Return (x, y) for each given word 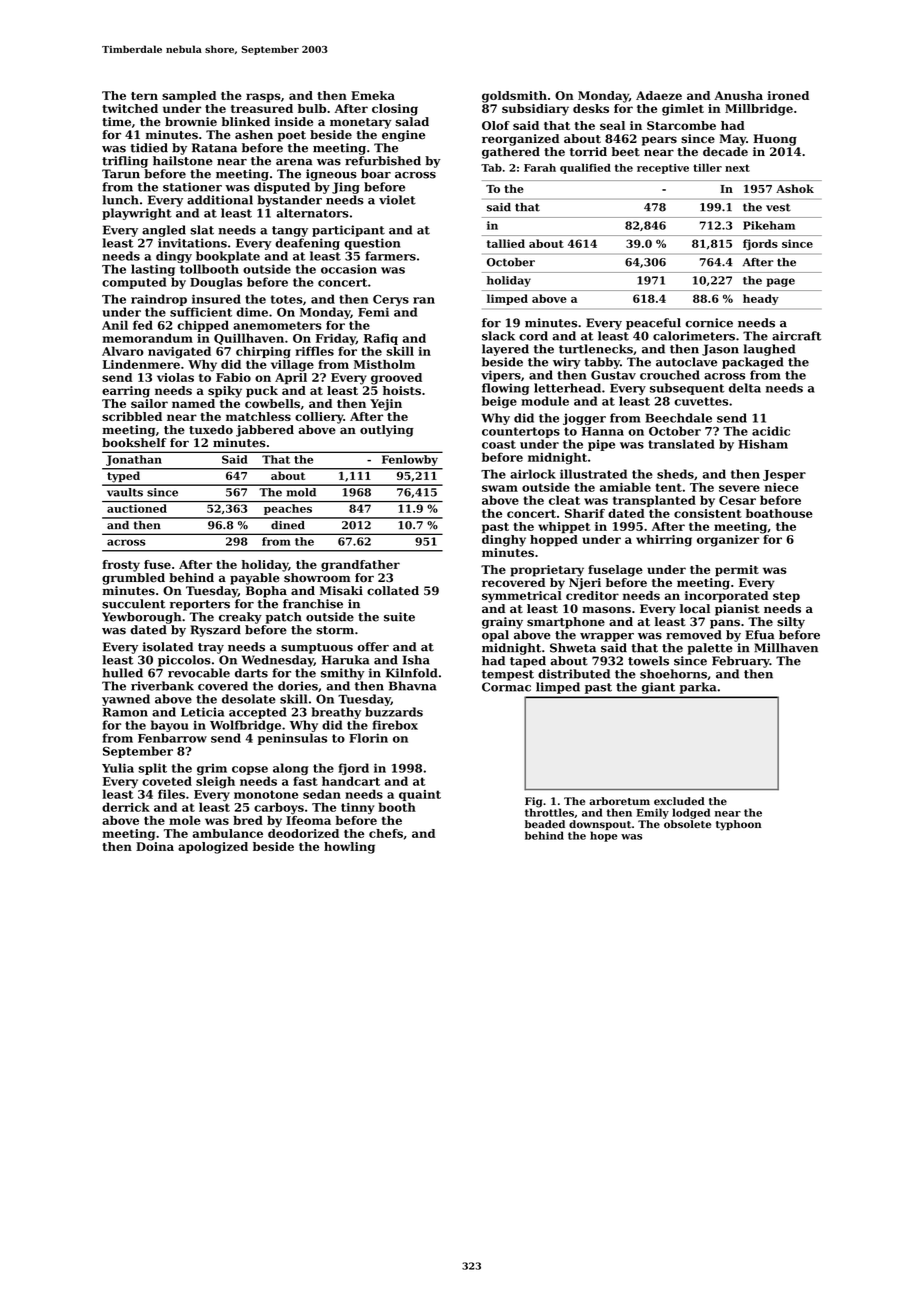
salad (412, 122)
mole (185, 820)
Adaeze (659, 95)
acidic (771, 431)
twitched (130, 108)
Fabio (233, 377)
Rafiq (381, 339)
